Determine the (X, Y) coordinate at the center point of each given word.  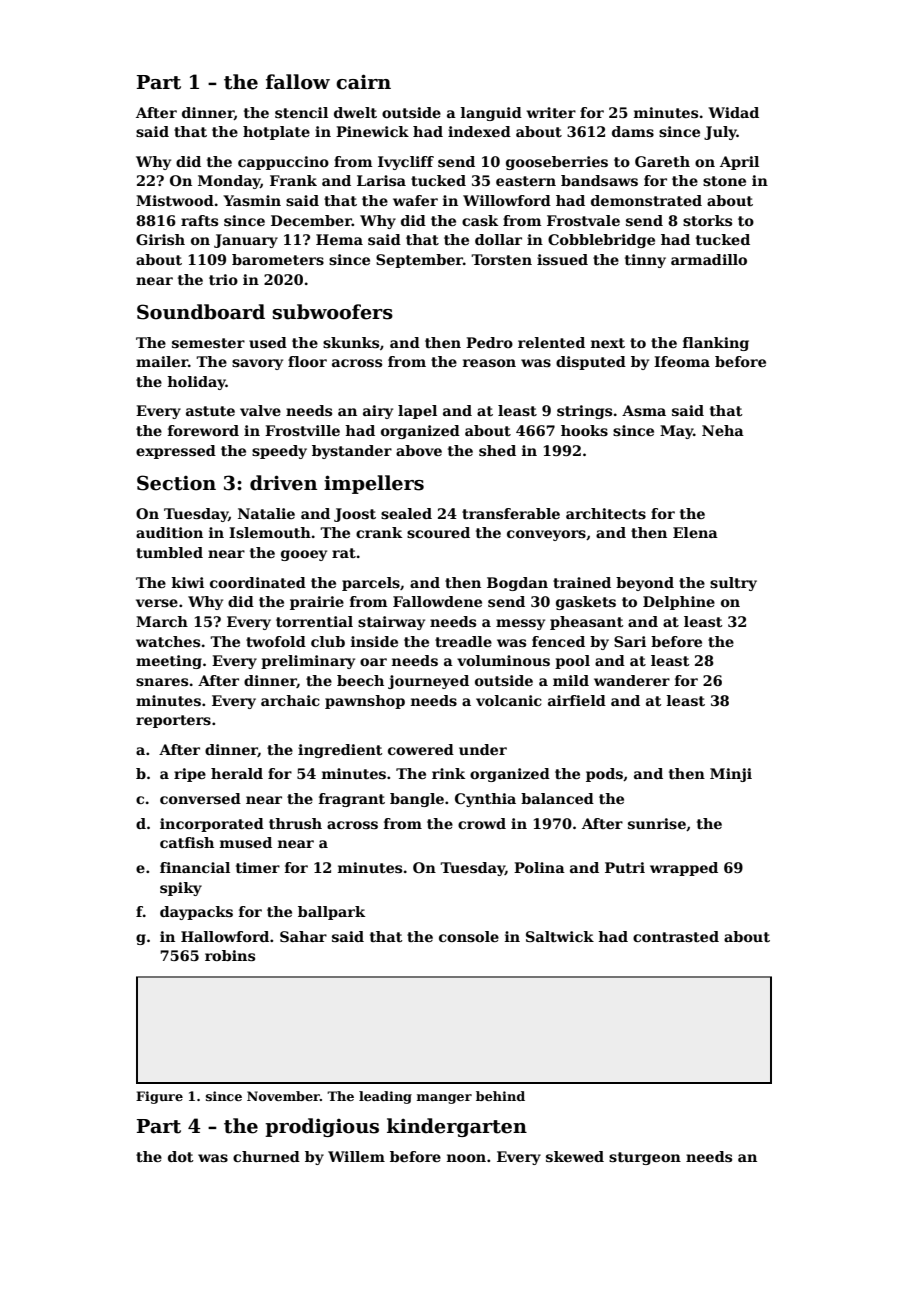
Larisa (381, 180)
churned (266, 1156)
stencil (301, 112)
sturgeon (645, 1158)
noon (466, 1158)
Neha (723, 430)
